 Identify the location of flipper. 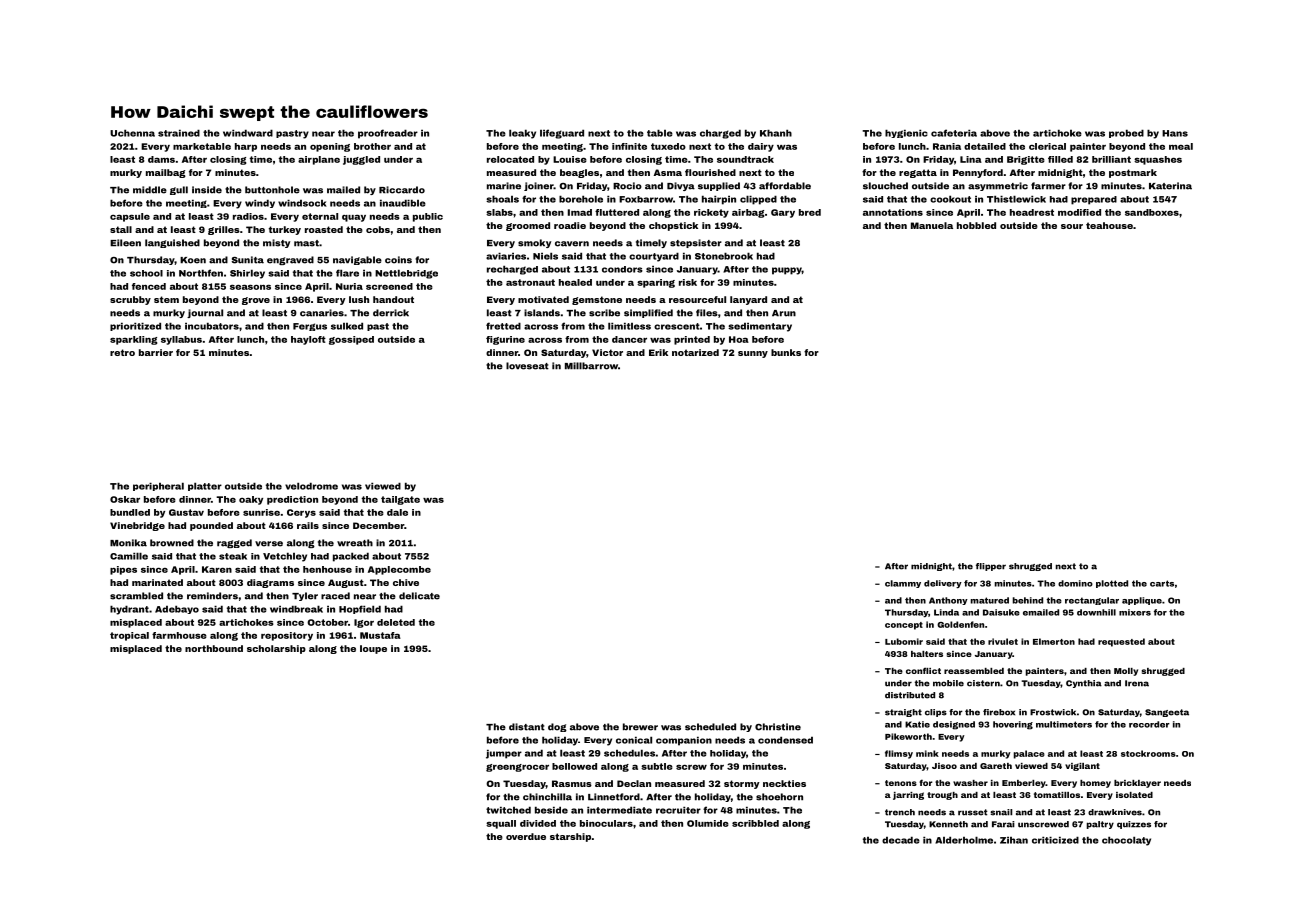
(991, 567).
